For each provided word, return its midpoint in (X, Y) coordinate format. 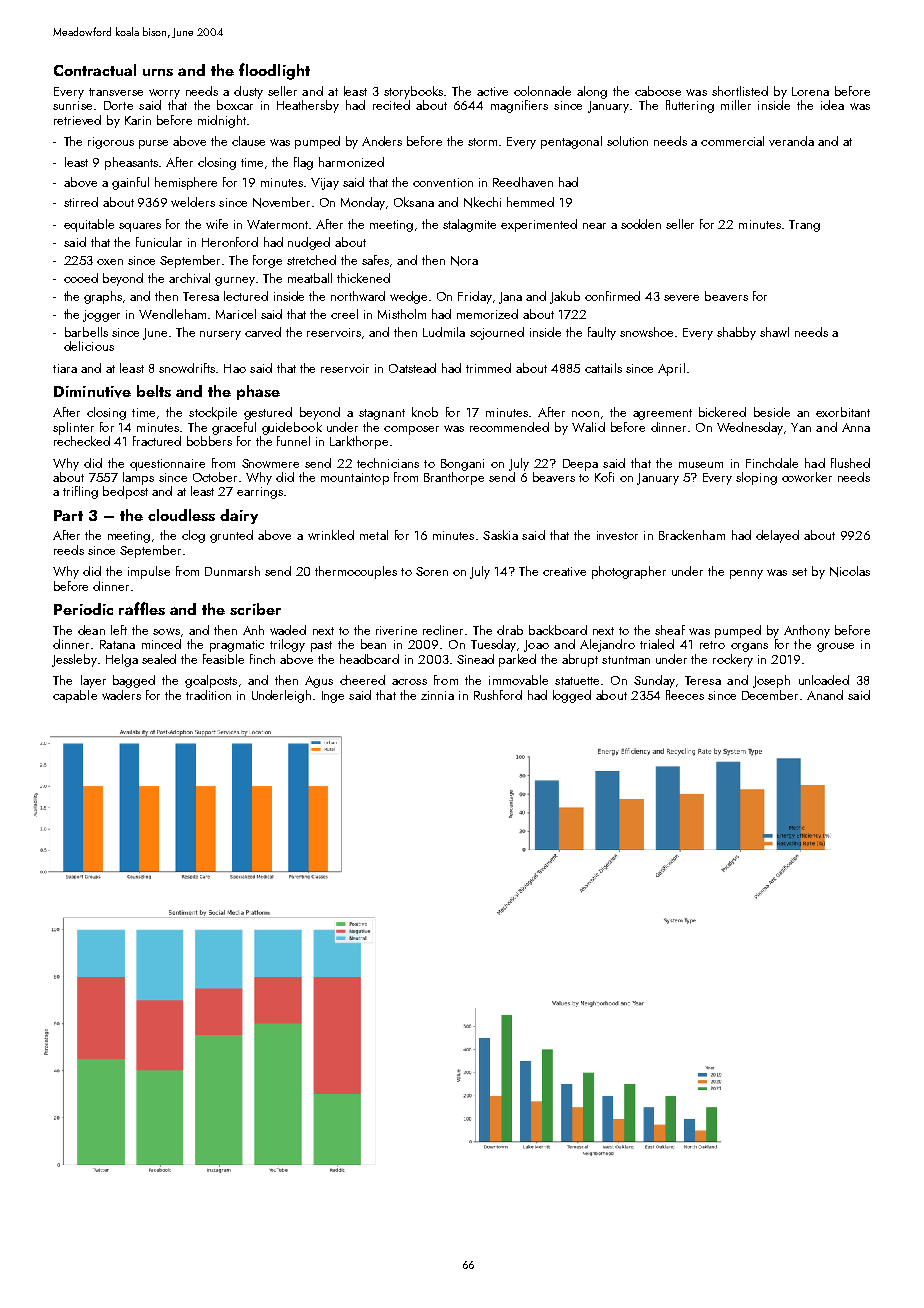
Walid (588, 427)
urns (158, 72)
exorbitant (843, 412)
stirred (81, 202)
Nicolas (850, 571)
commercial (732, 141)
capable (75, 696)
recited (391, 105)
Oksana (414, 202)
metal (374, 535)
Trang (804, 226)
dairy (239, 516)
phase (258, 392)
